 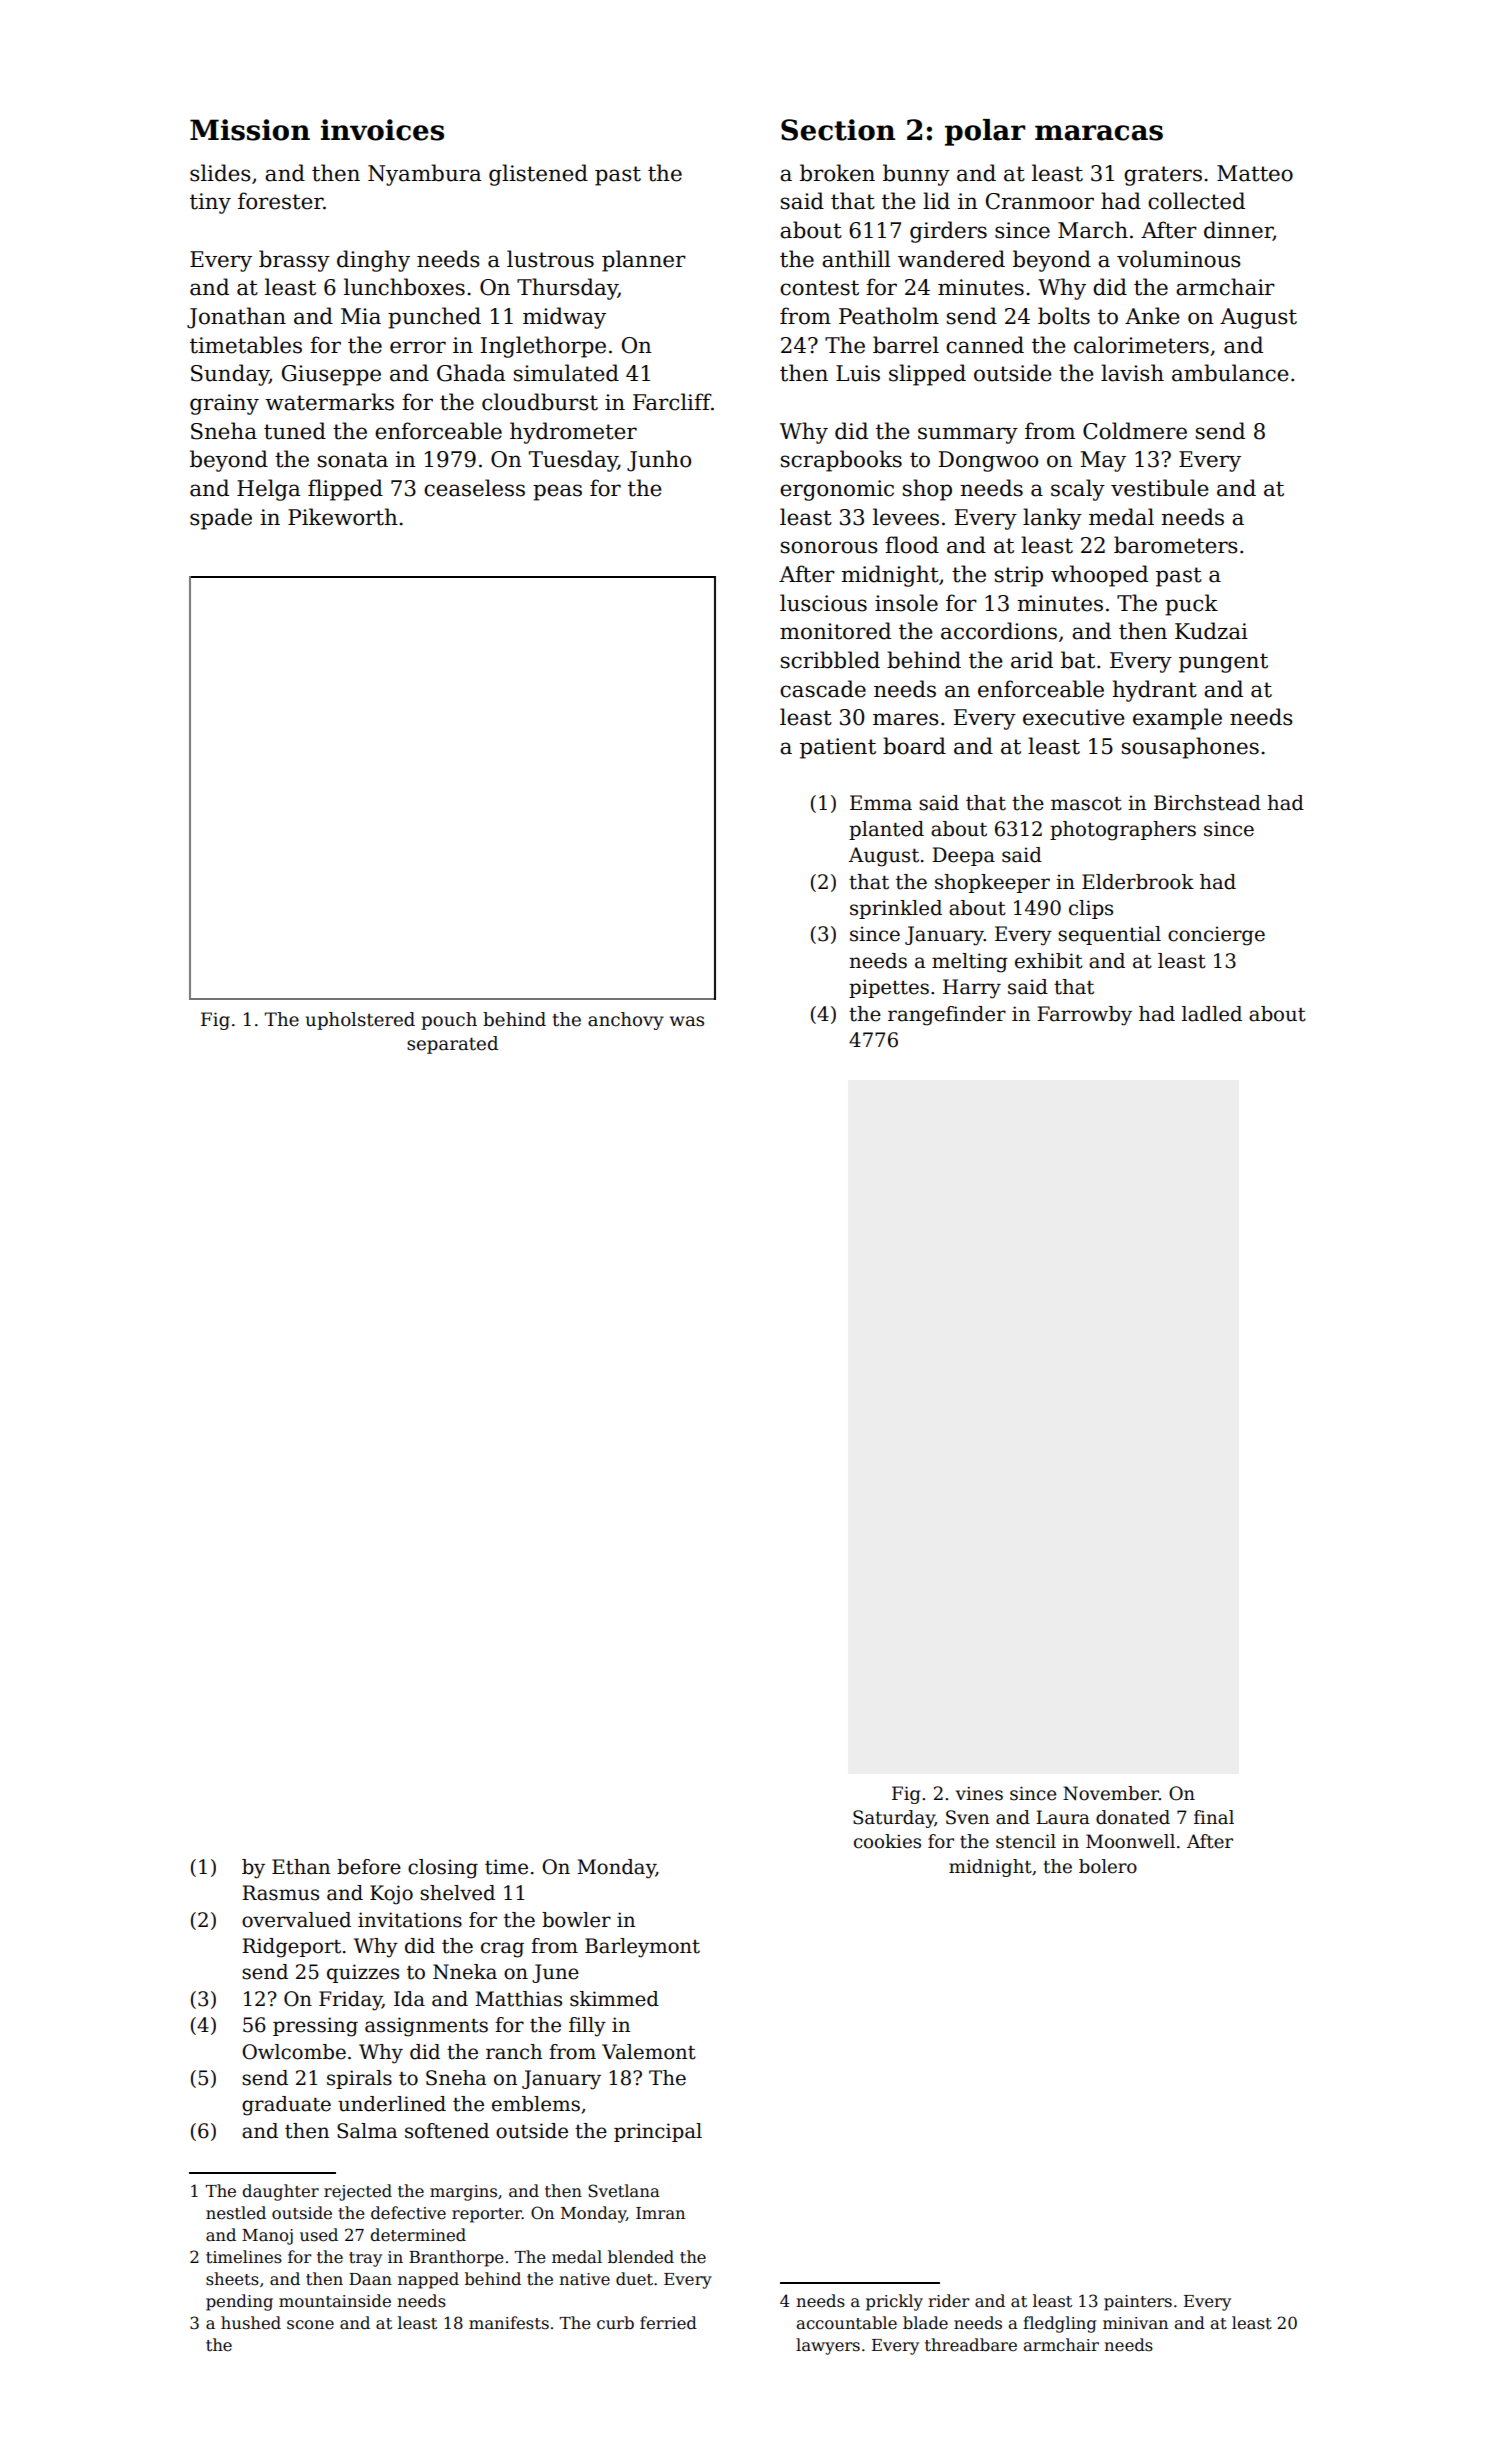 What do you see at coordinates (971, 2345) in the screenshot?
I see `threadbare` at bounding box center [971, 2345].
